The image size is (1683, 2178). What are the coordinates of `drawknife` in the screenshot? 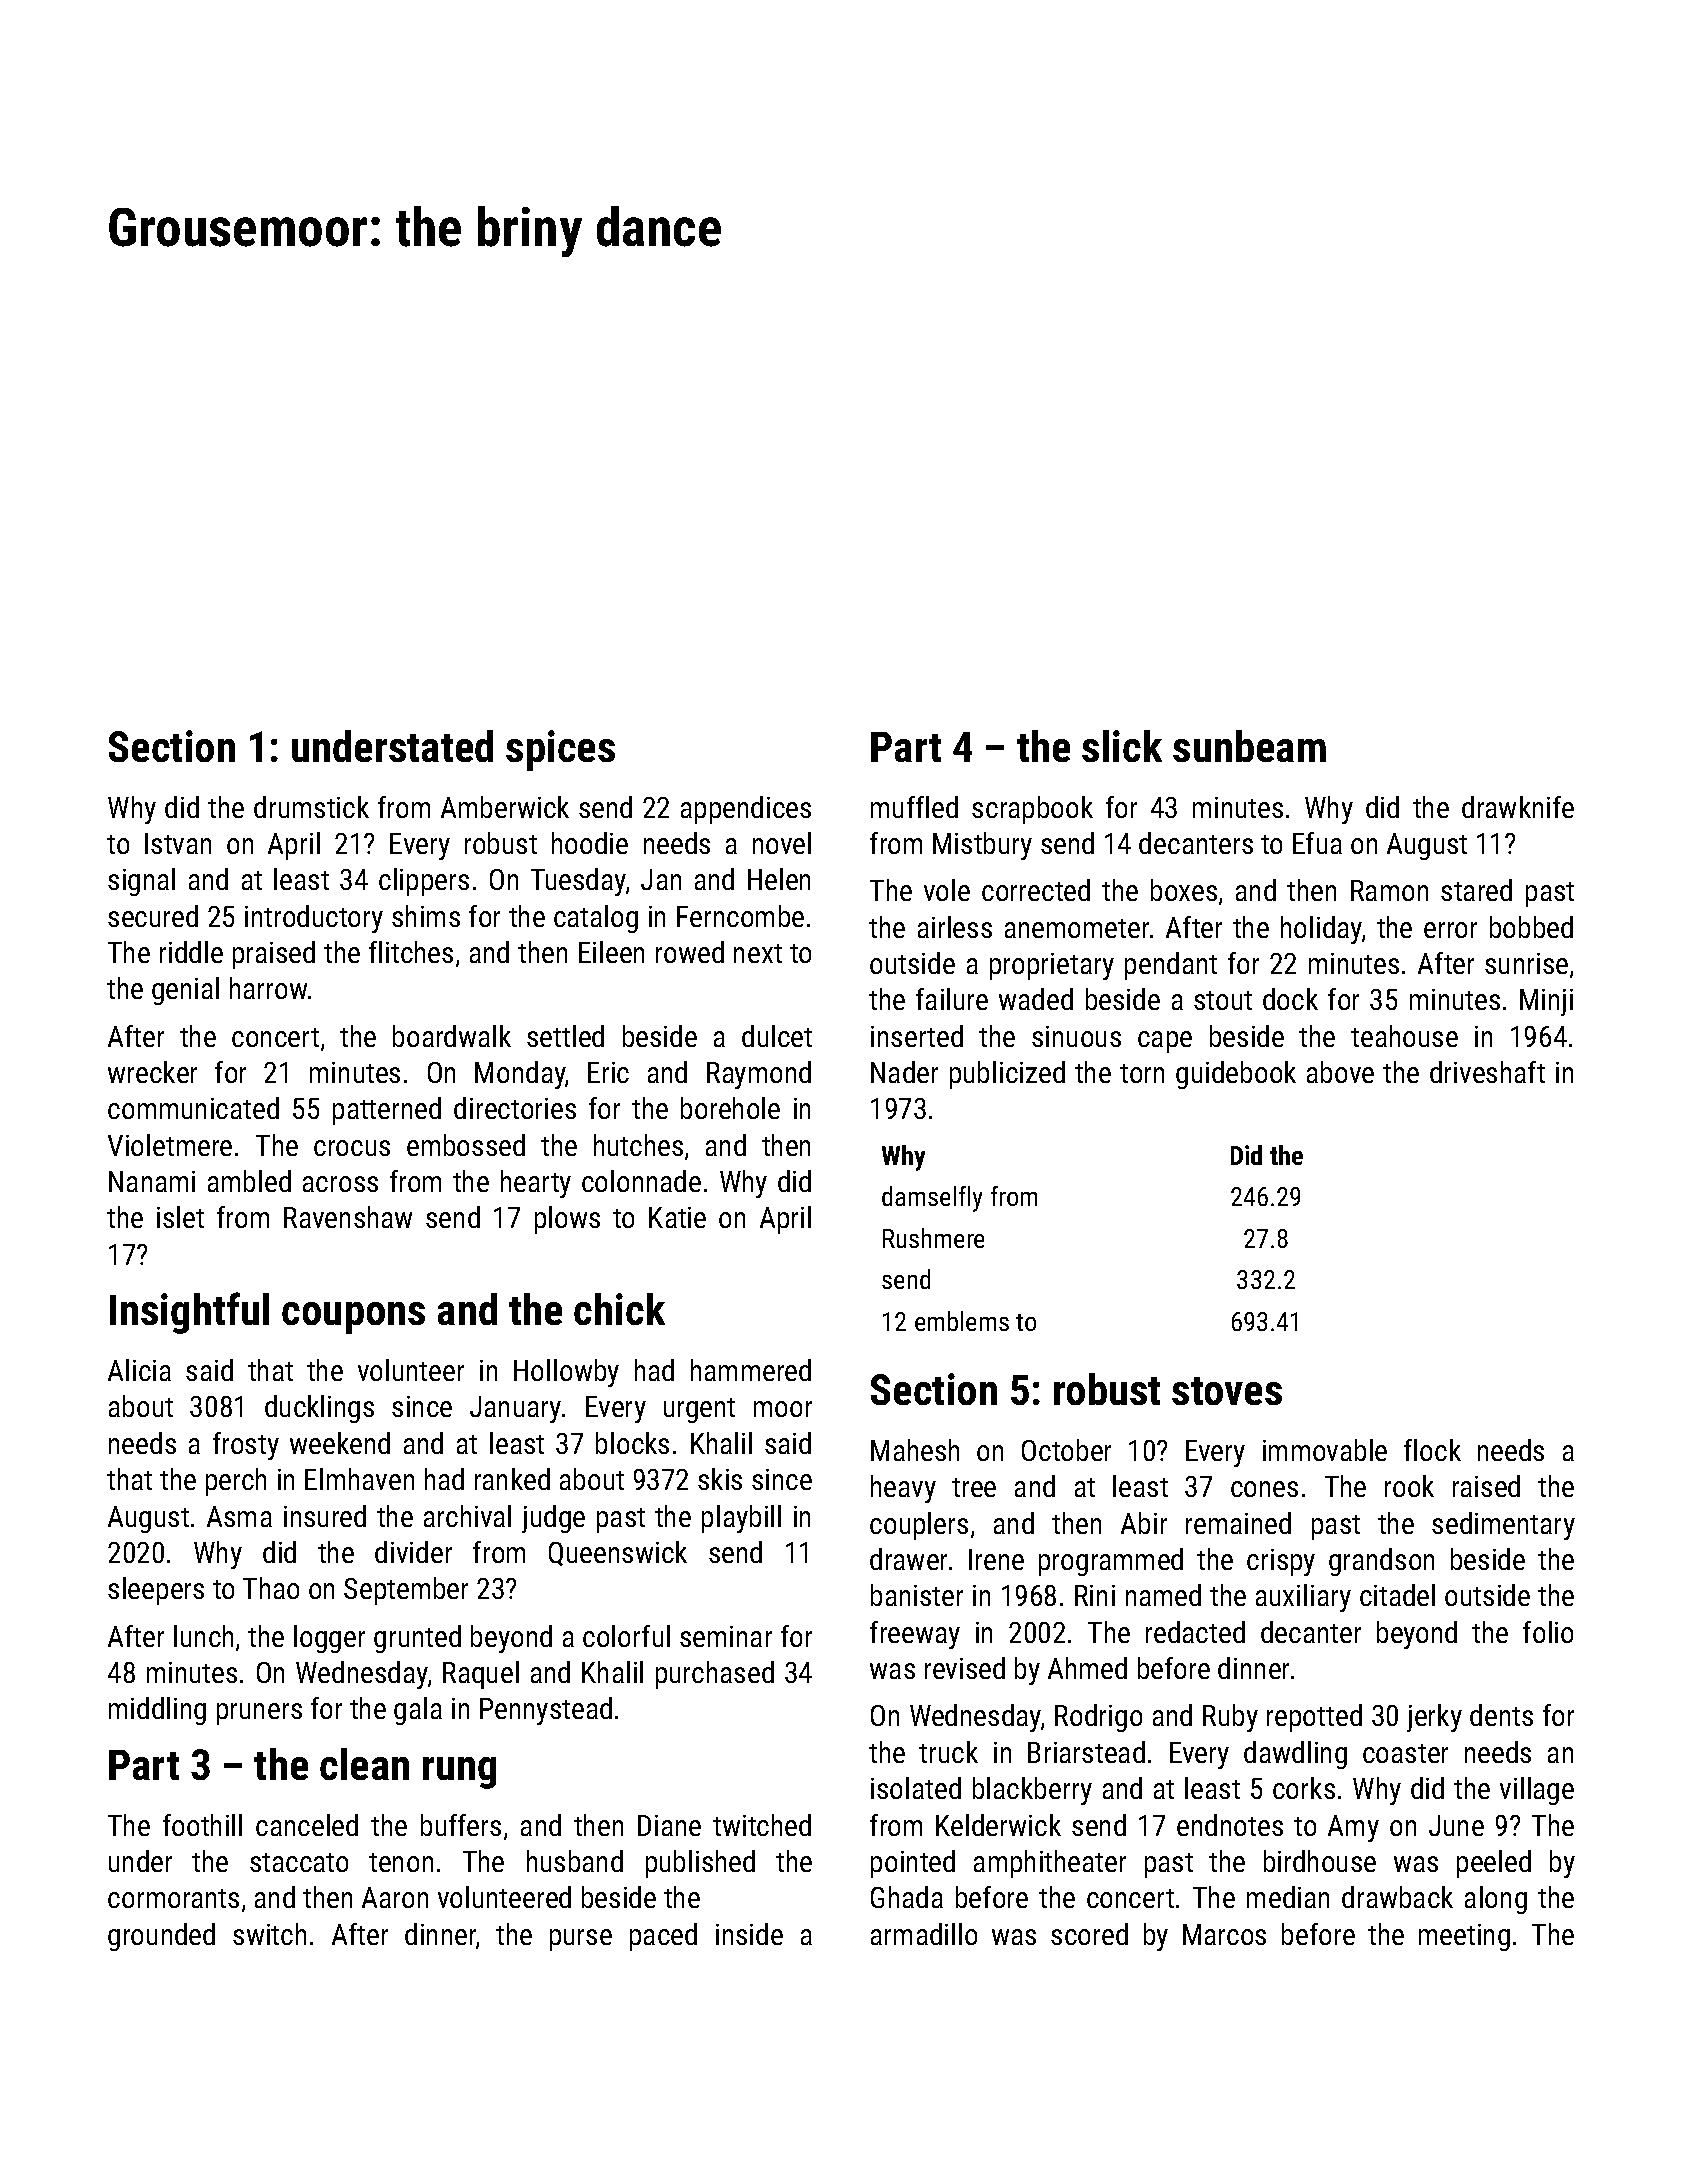 It's located at (1518, 807).
